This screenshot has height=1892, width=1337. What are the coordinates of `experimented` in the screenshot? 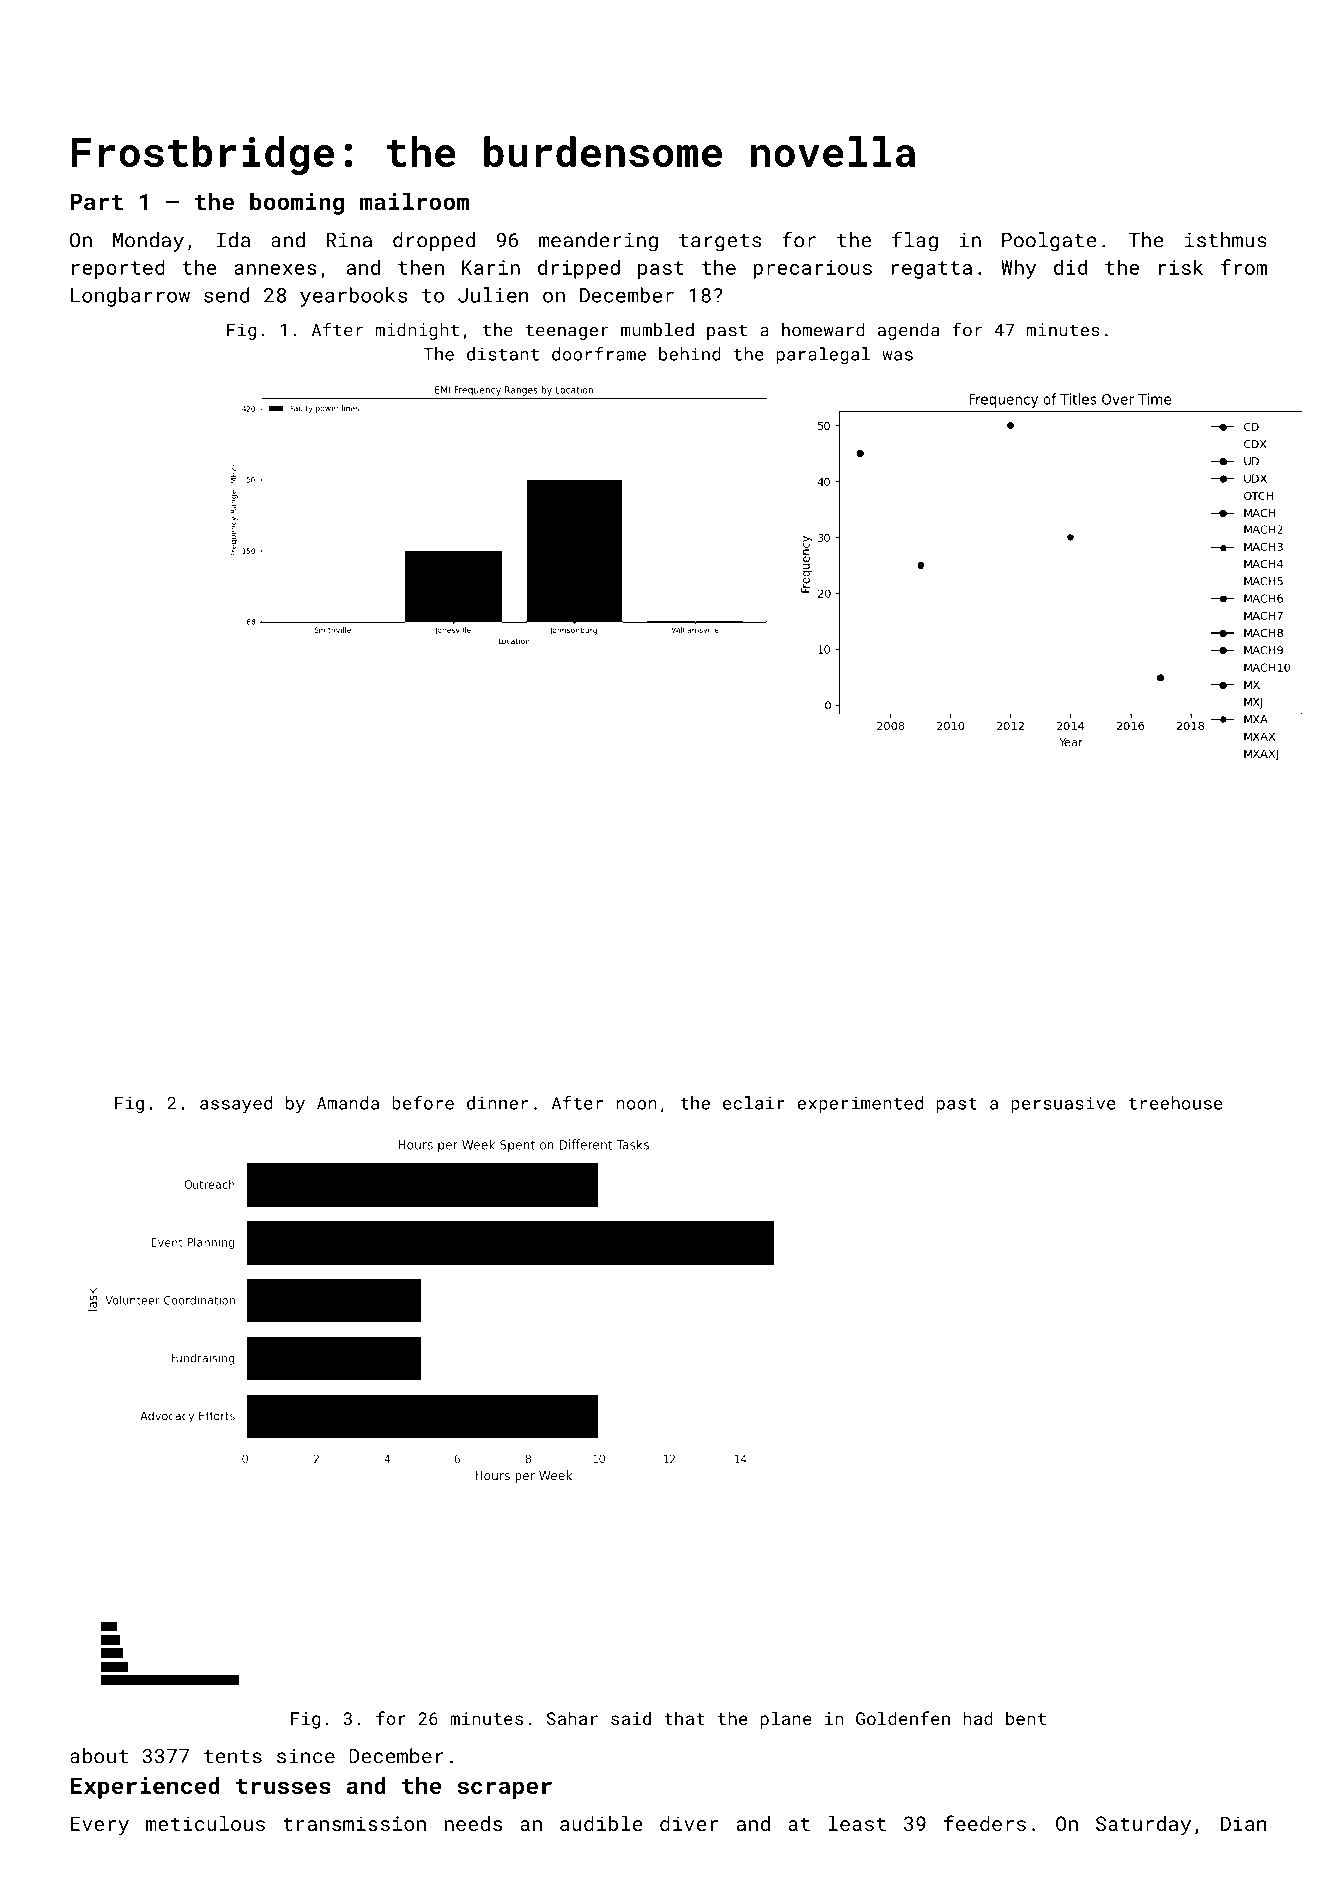 It's located at (860, 1104).
